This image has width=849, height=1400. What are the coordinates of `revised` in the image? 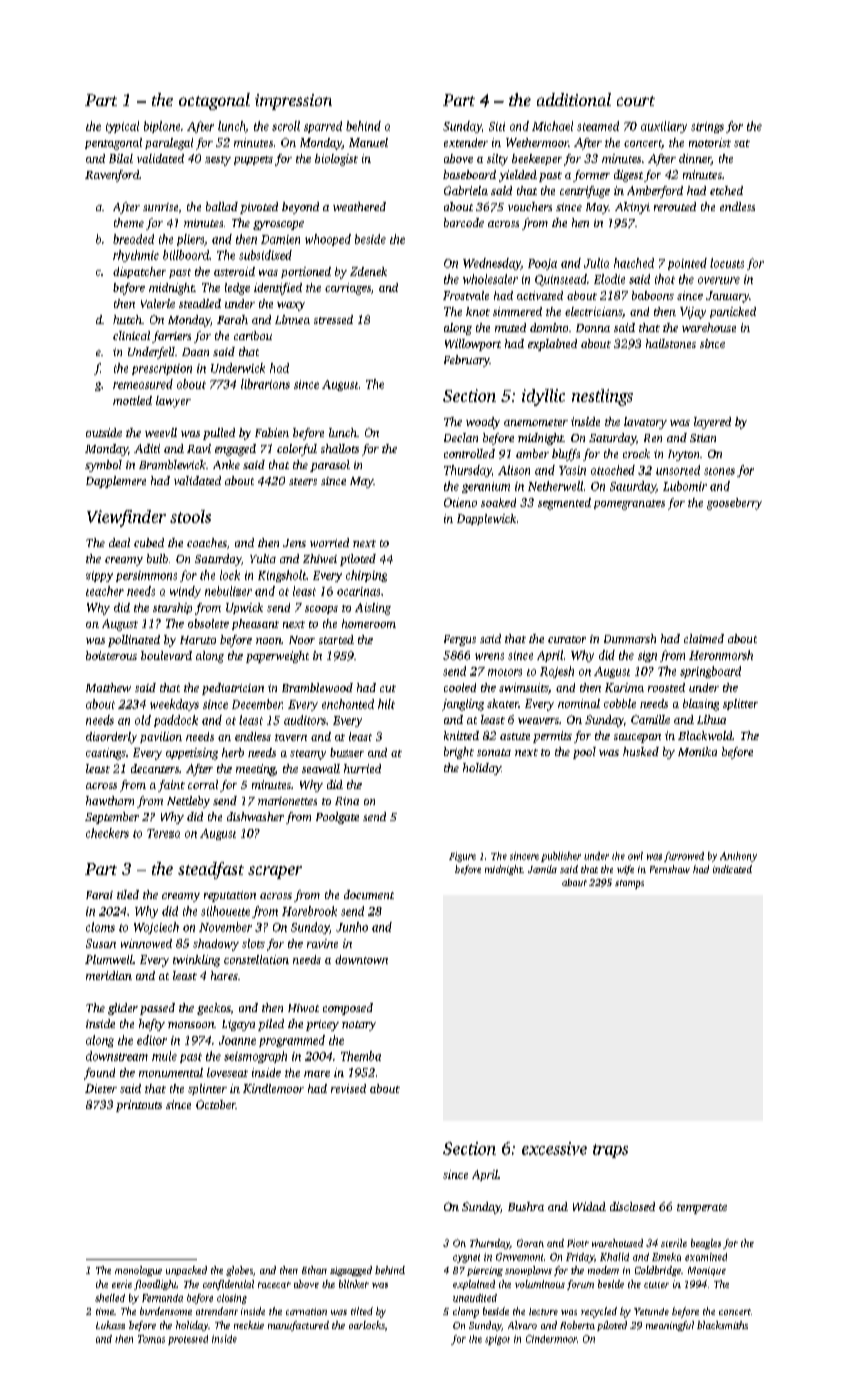 It's located at (348, 1088).
